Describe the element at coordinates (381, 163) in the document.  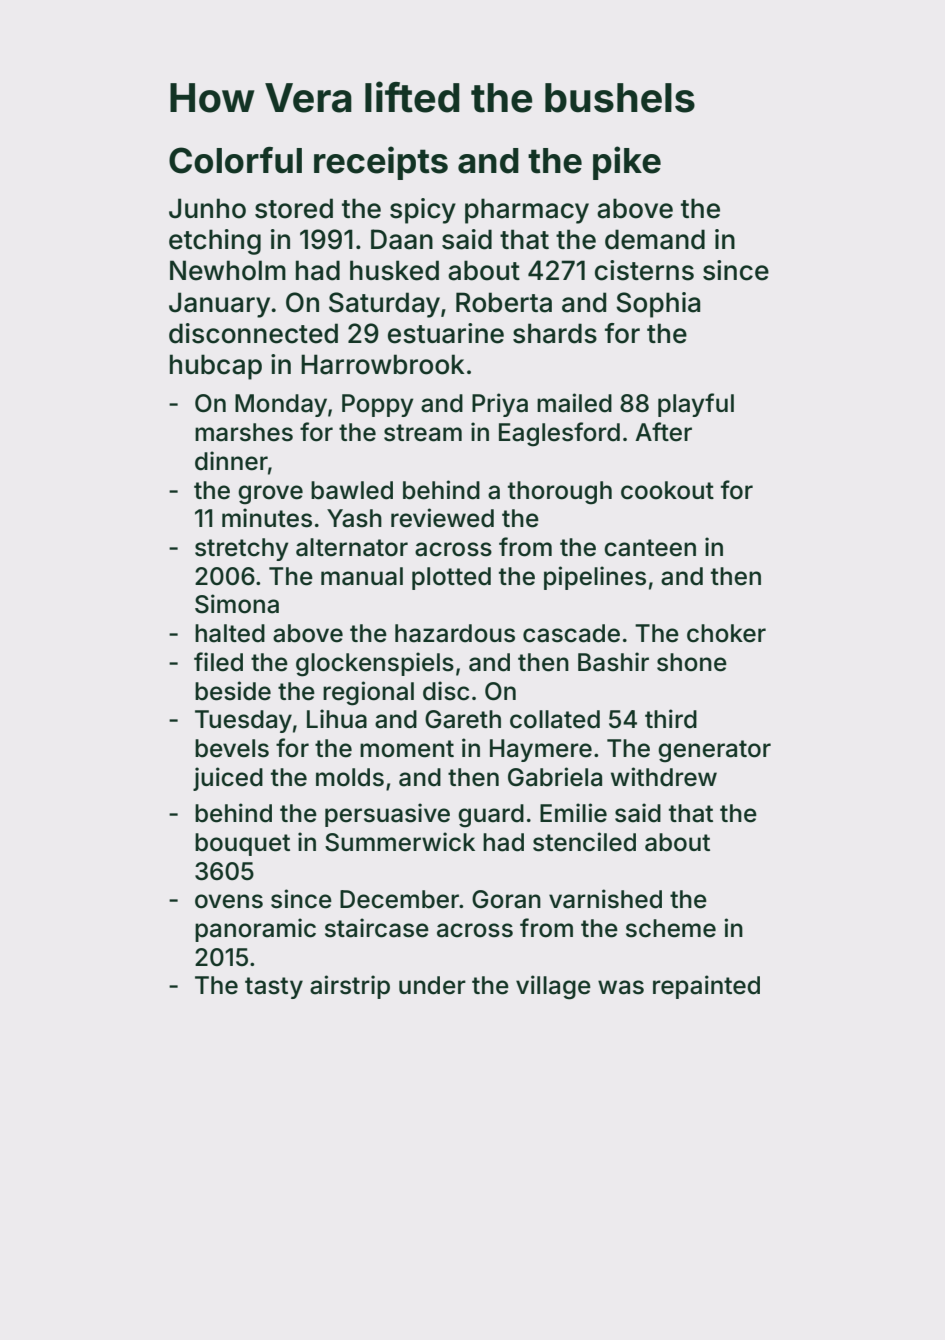
I see `receipts` at that location.
